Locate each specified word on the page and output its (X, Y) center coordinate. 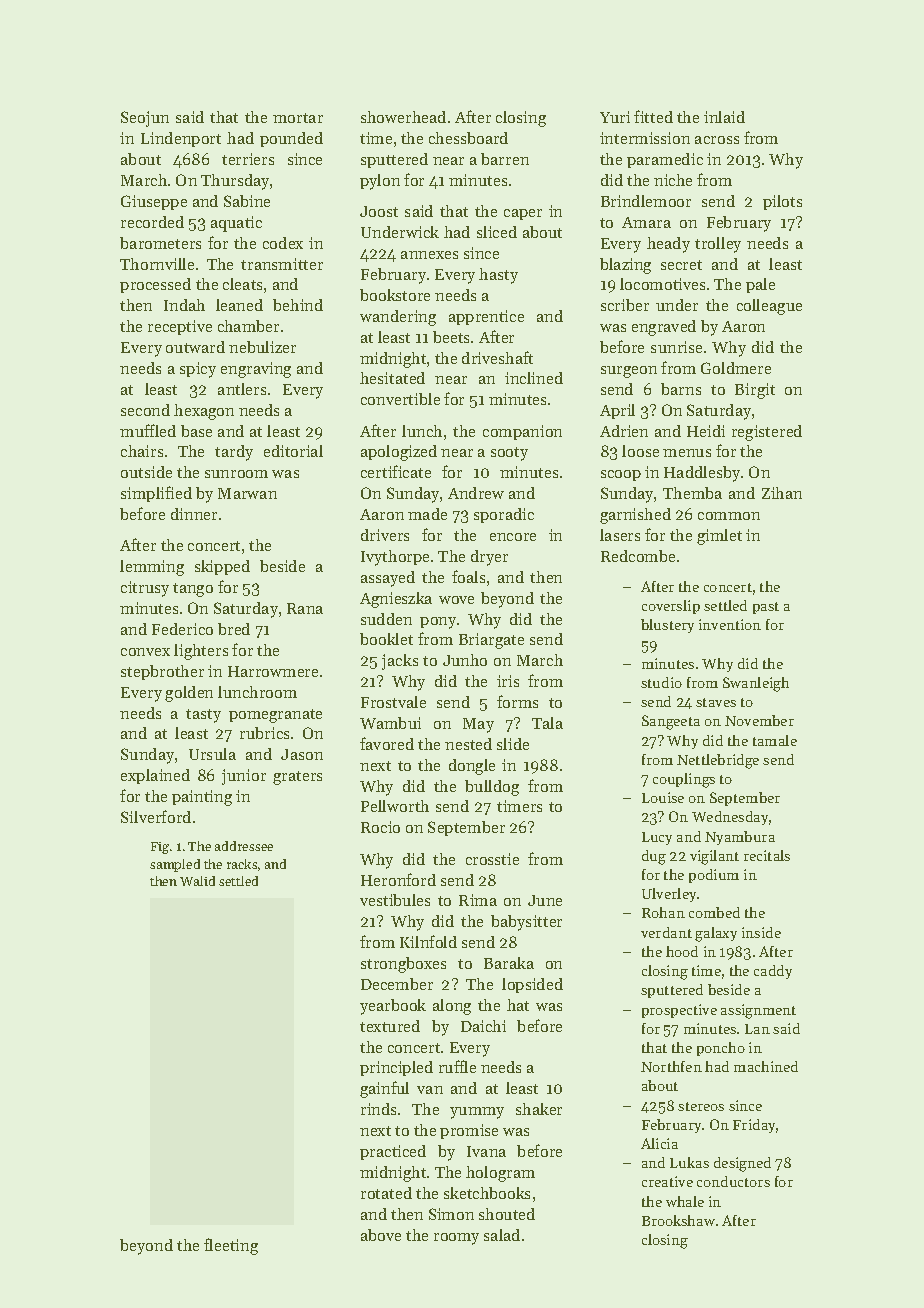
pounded (291, 139)
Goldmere (736, 368)
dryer (489, 558)
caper (523, 214)
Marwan (247, 493)
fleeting (231, 1246)
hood (682, 951)
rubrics (264, 733)
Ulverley (669, 895)
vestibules (395, 900)
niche (673, 180)
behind (298, 305)
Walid (197, 881)
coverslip (671, 607)
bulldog (492, 788)
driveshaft (497, 357)
